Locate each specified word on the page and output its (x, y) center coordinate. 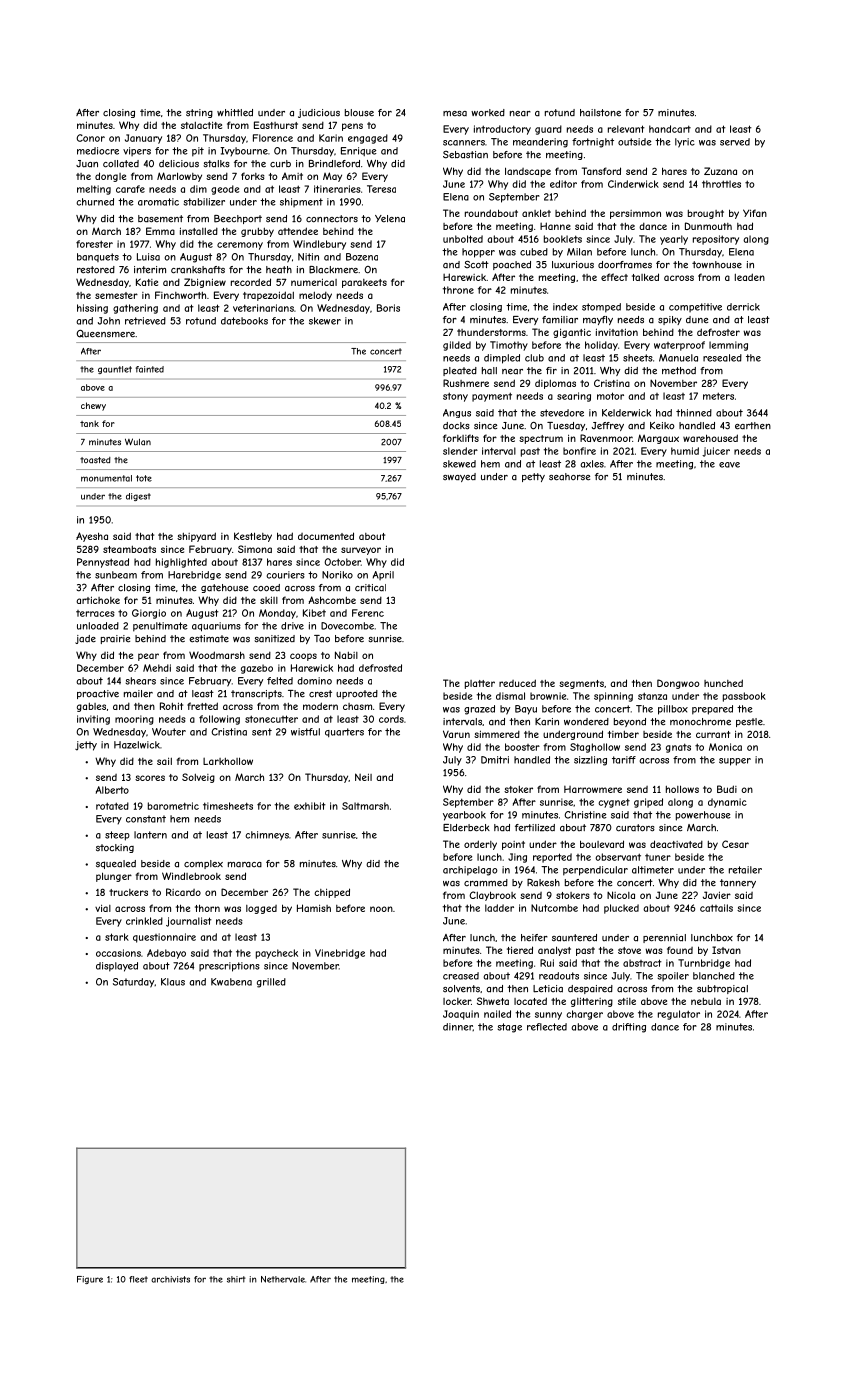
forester (94, 244)
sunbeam (116, 575)
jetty (86, 746)
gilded (457, 346)
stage (509, 1028)
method (679, 371)
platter (480, 684)
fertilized (535, 828)
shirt (236, 1279)
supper (735, 762)
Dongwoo (678, 684)
